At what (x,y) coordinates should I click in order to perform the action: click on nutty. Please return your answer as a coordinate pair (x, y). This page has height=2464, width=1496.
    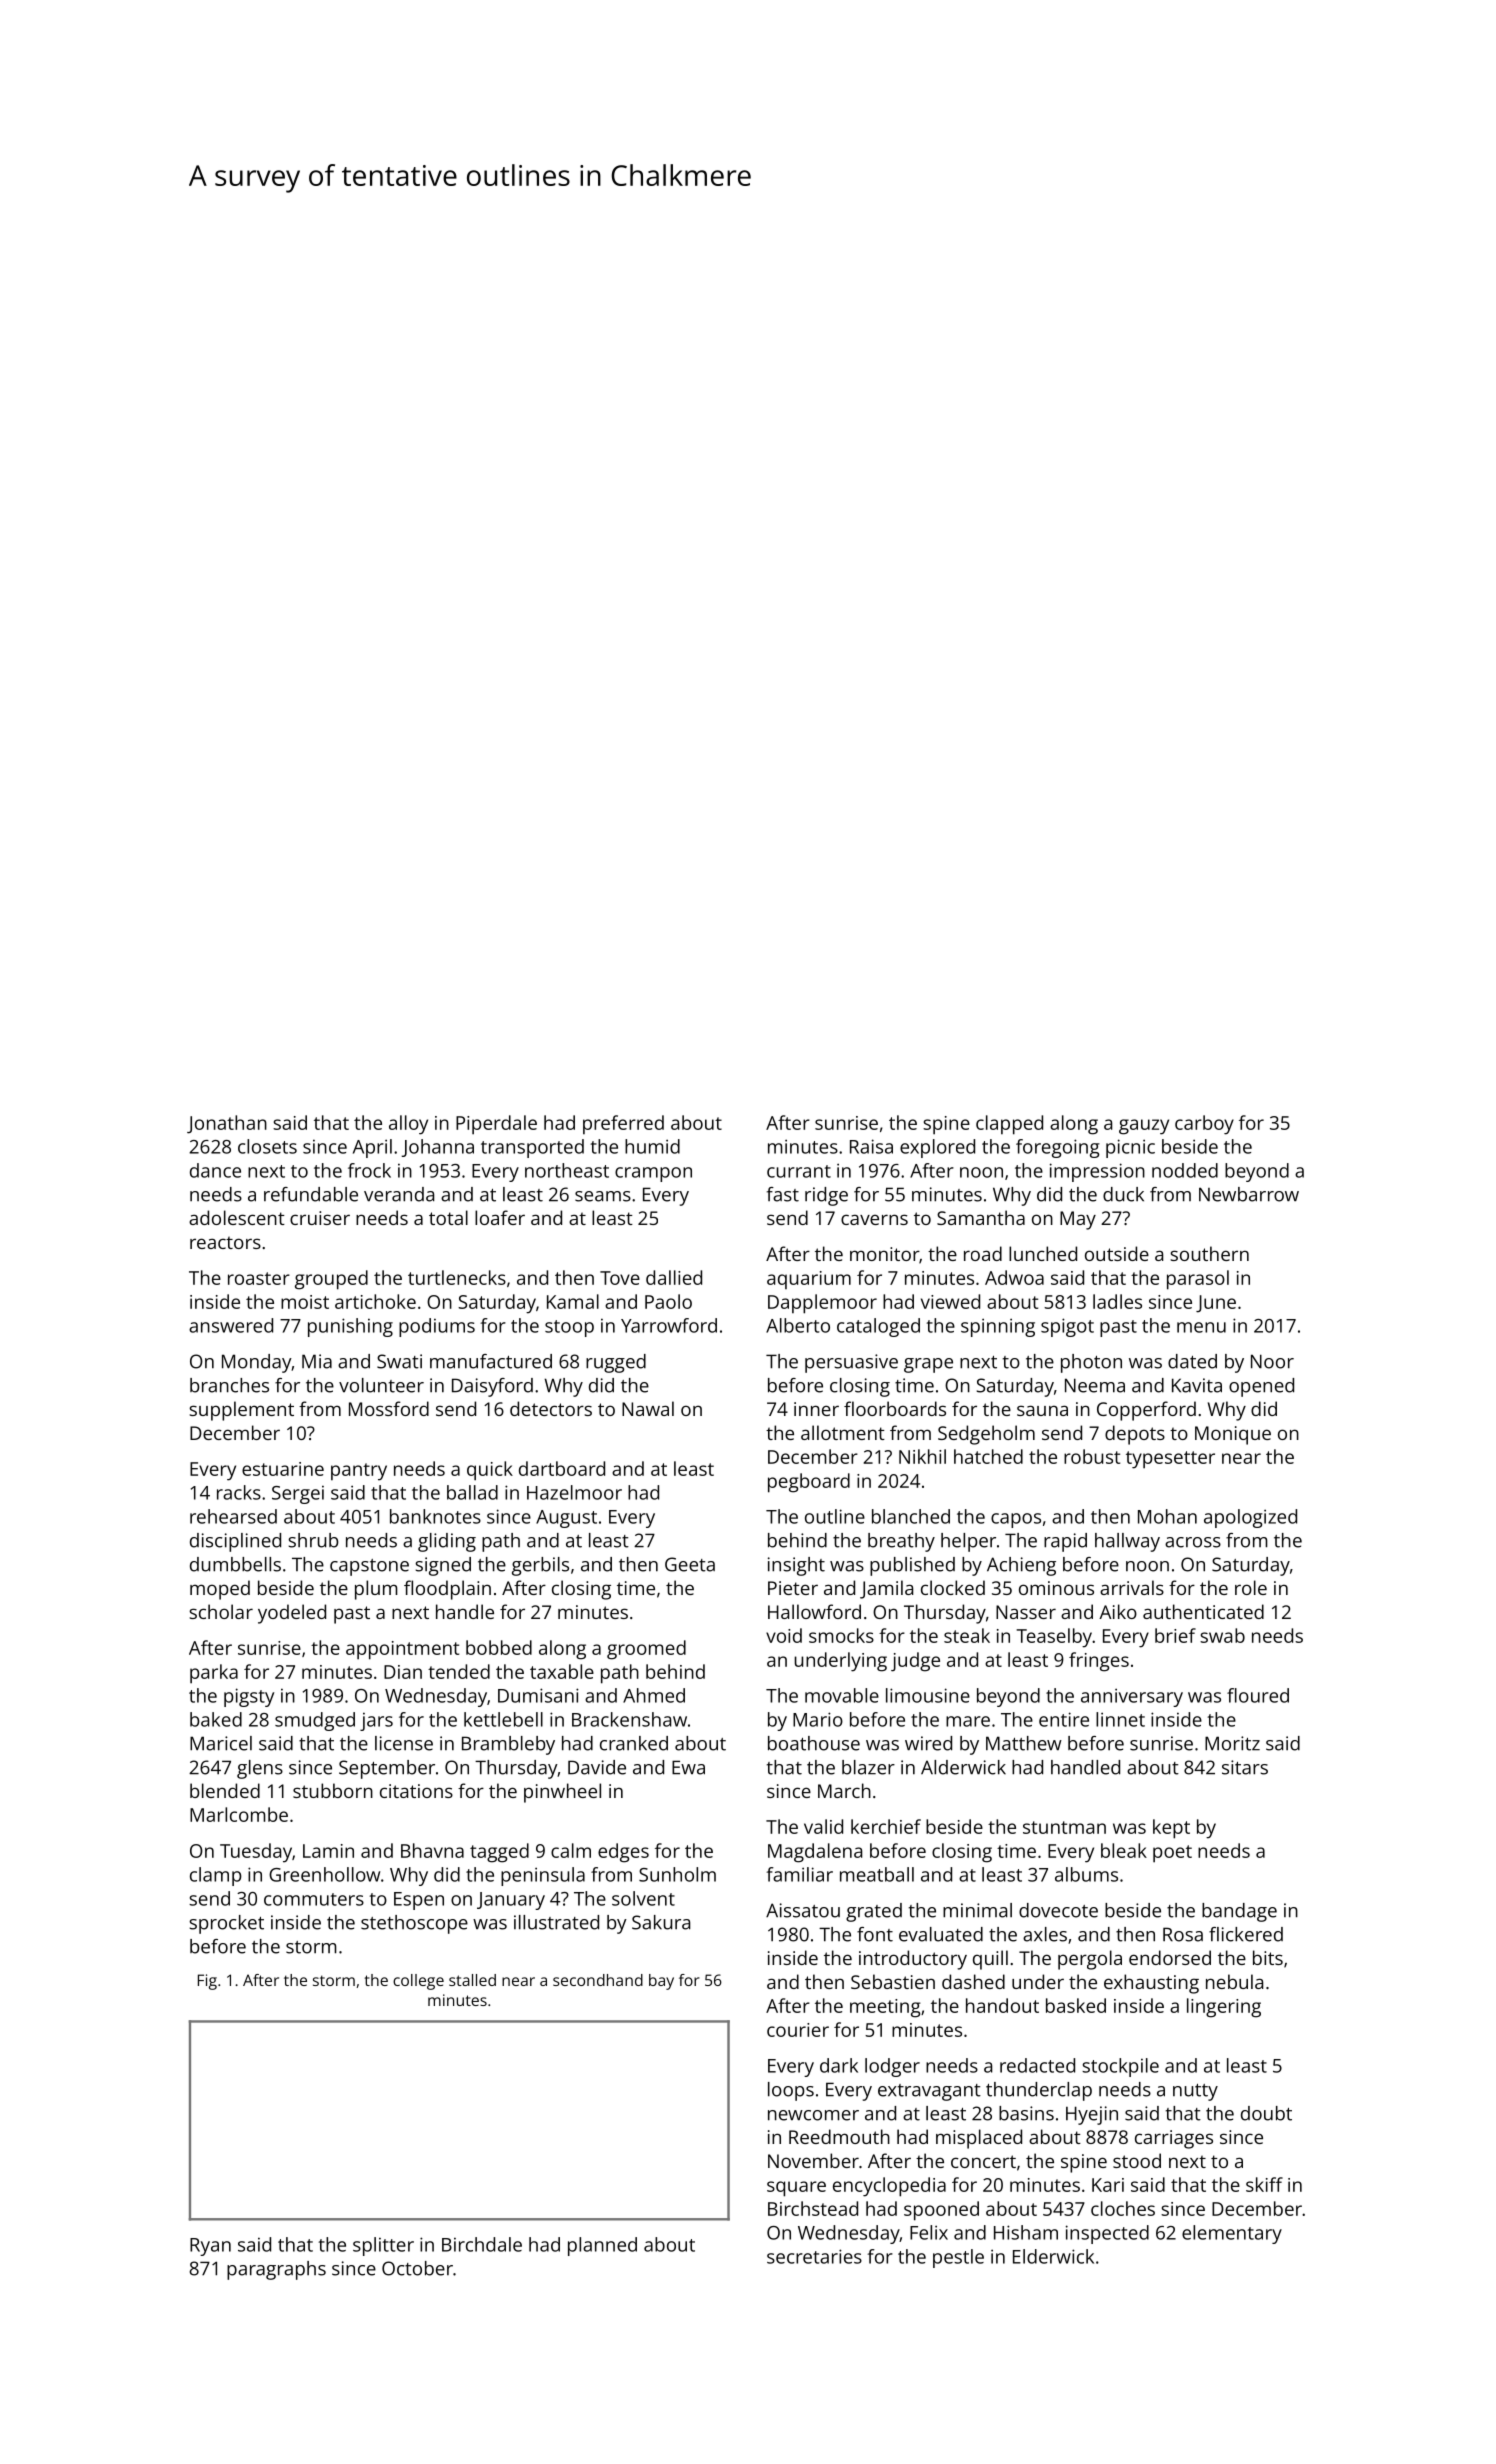
    Looking at the image, I should click on (1195, 2092).
